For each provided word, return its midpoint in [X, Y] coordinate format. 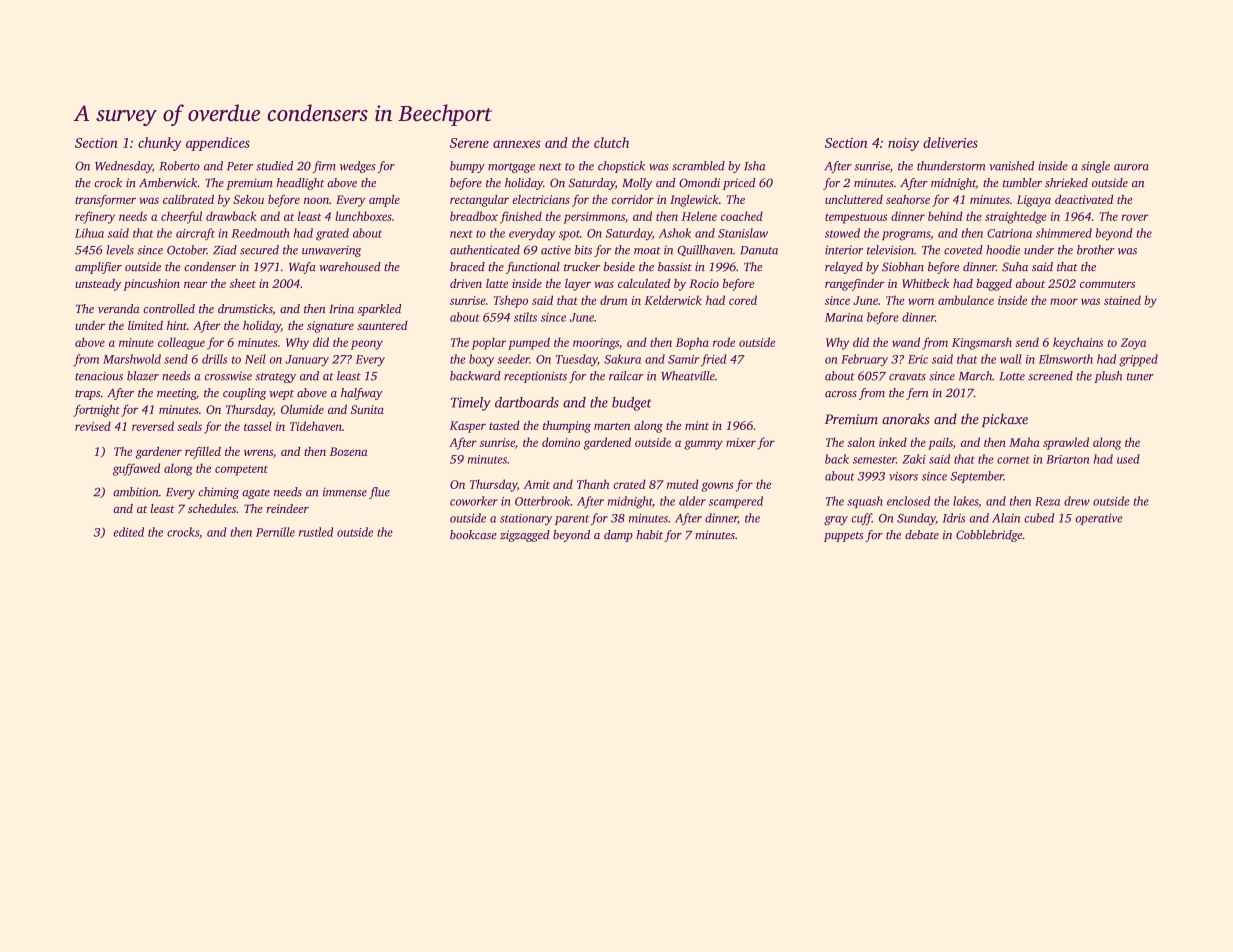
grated [332, 234]
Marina [844, 317]
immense [345, 492]
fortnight [96, 410]
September [977, 477]
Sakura [622, 359]
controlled [169, 309]
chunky [160, 144]
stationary [526, 519]
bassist [675, 266]
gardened [607, 443]
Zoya [1133, 344]
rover [1135, 217]
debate [922, 534]
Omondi [699, 183]
